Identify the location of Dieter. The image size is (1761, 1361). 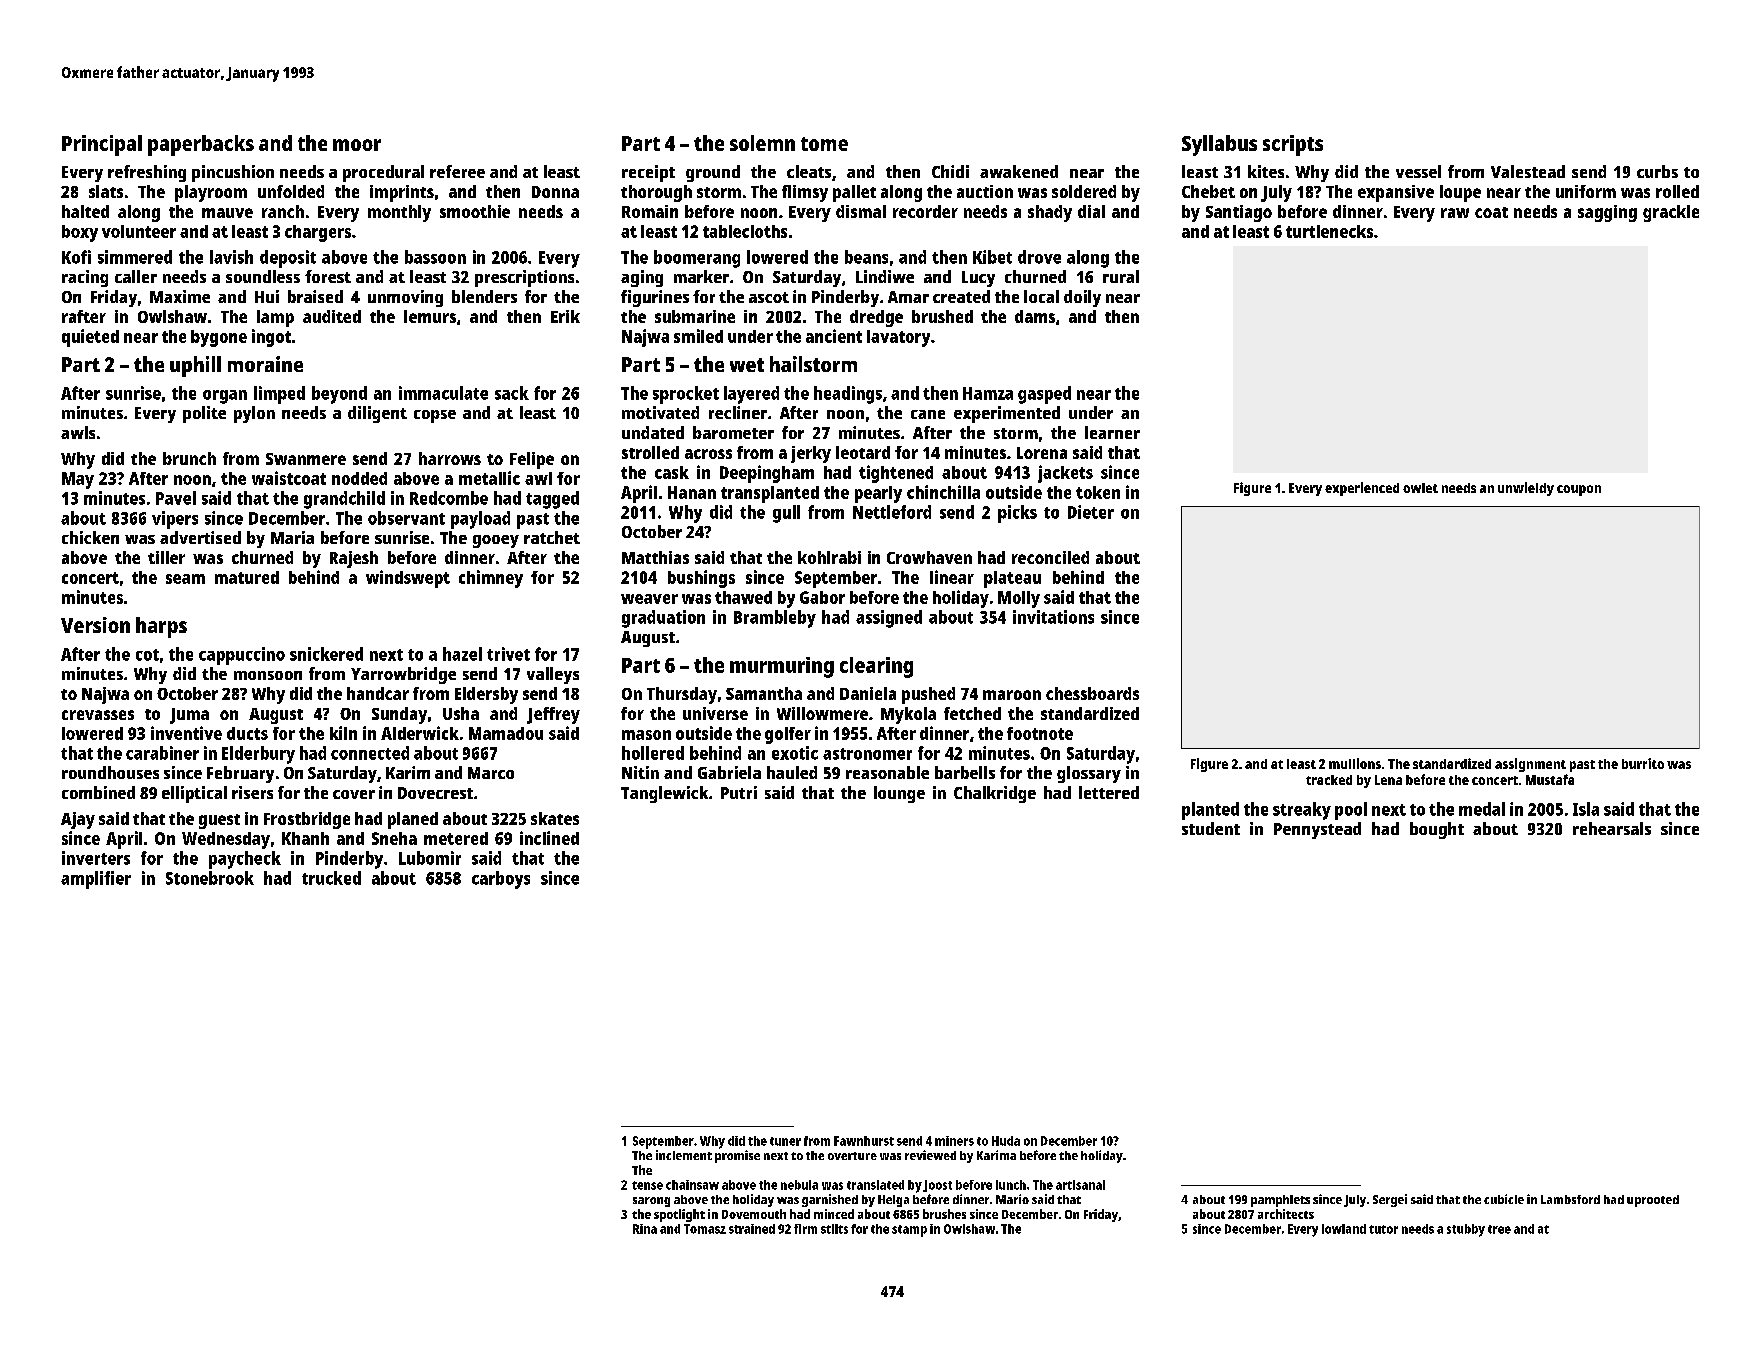
(1091, 512).
